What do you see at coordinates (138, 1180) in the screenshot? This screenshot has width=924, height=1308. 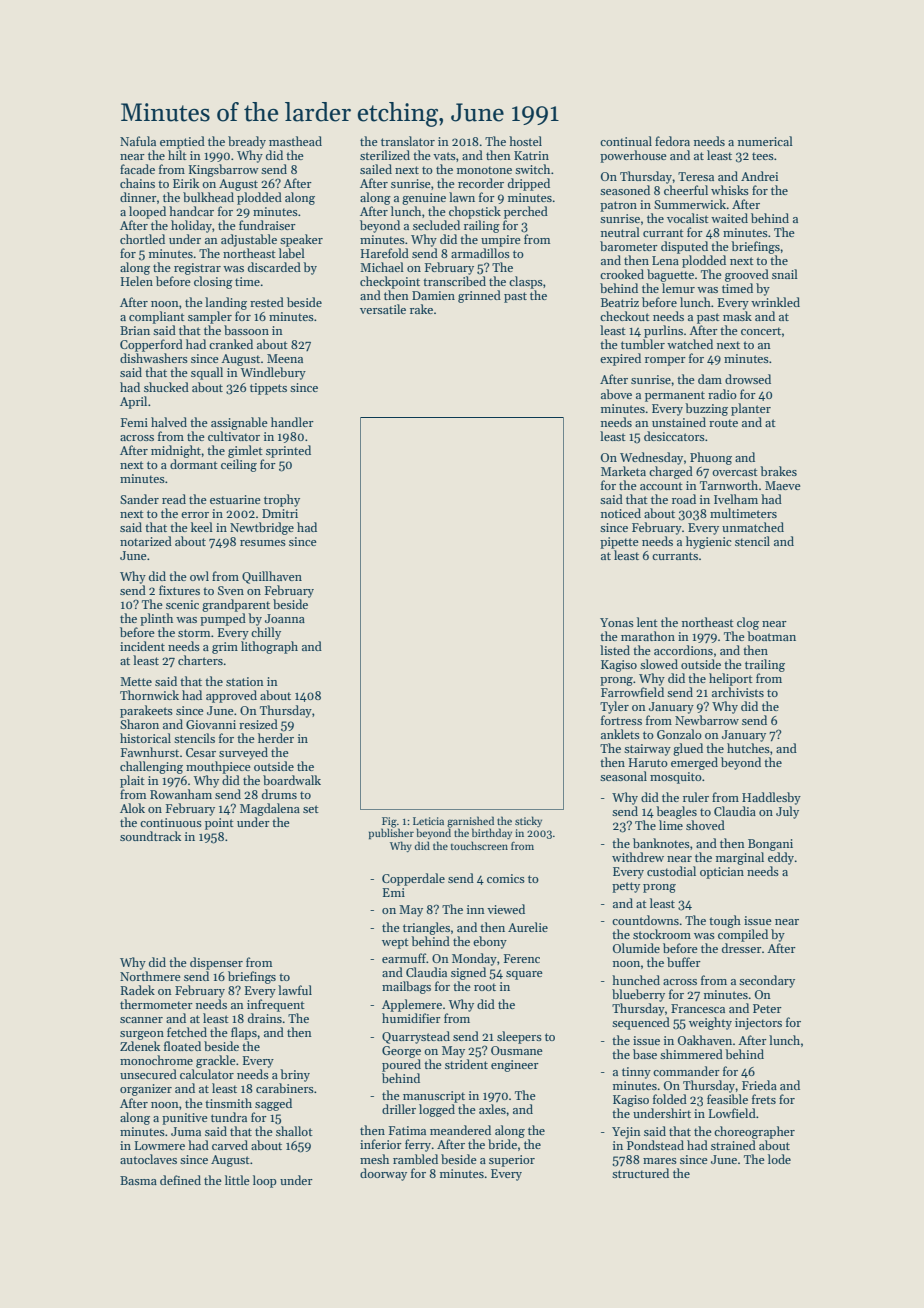 I see `Basma` at bounding box center [138, 1180].
